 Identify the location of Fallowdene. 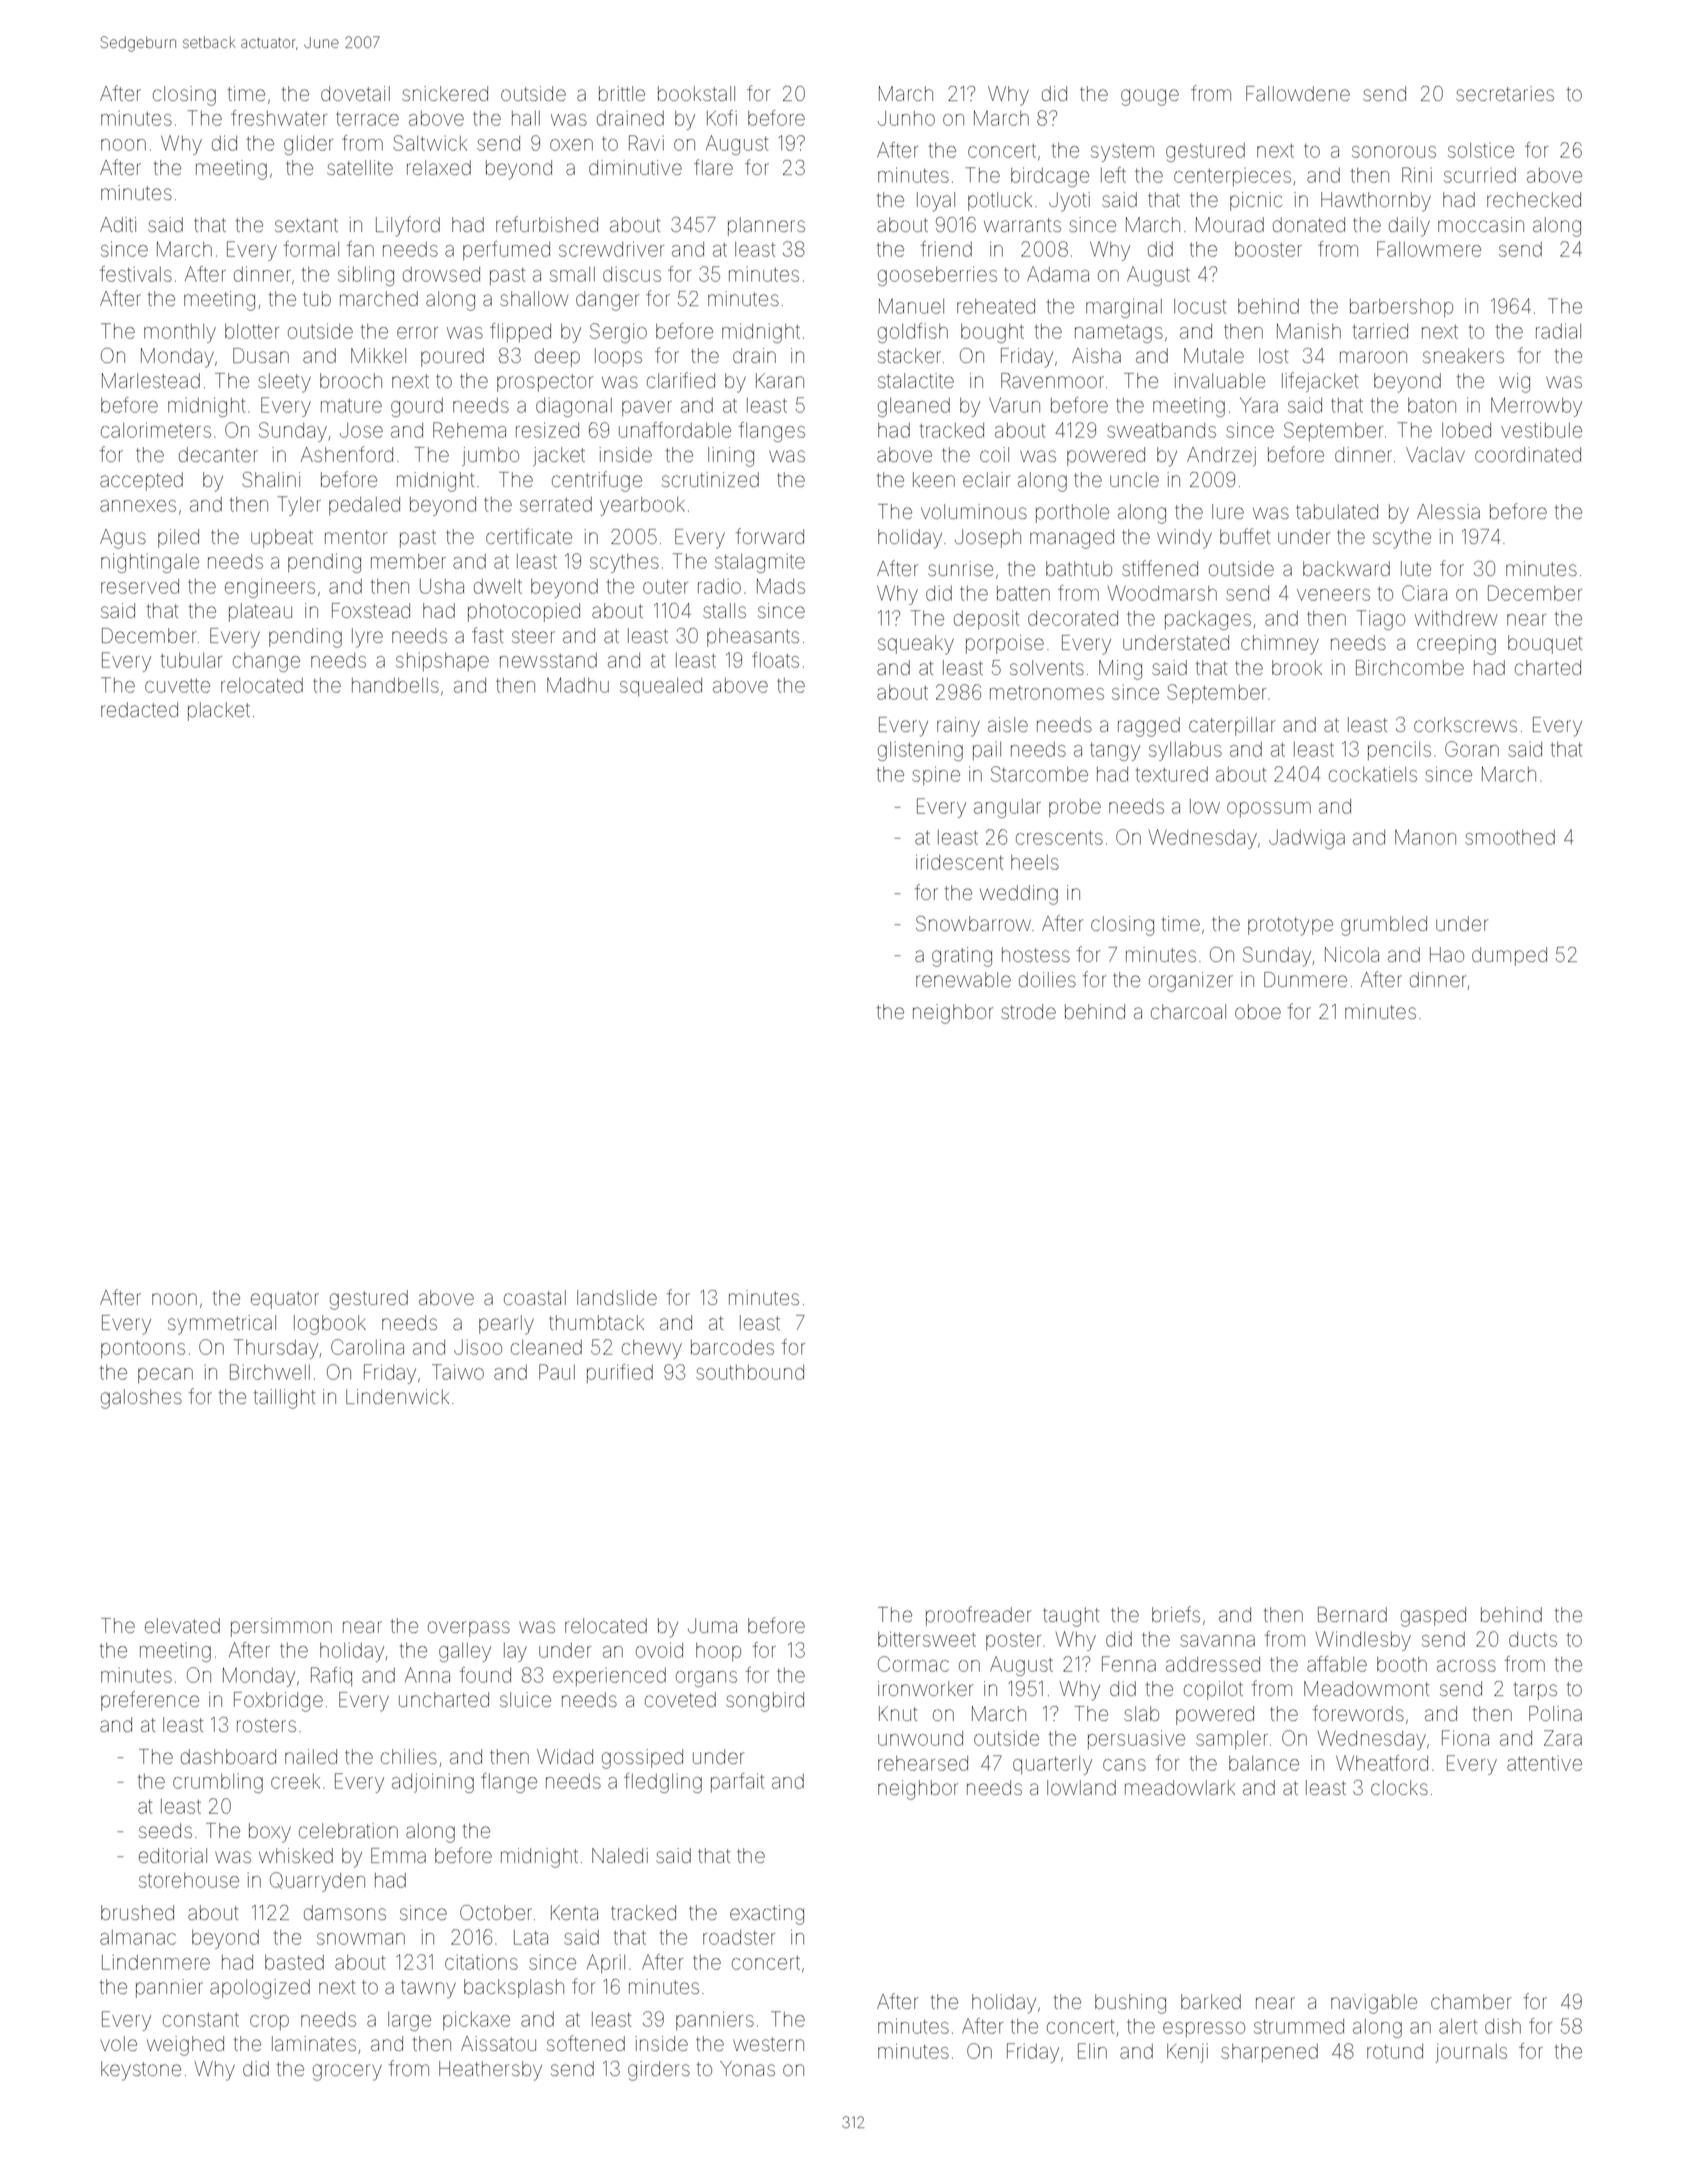
(1298, 93).
